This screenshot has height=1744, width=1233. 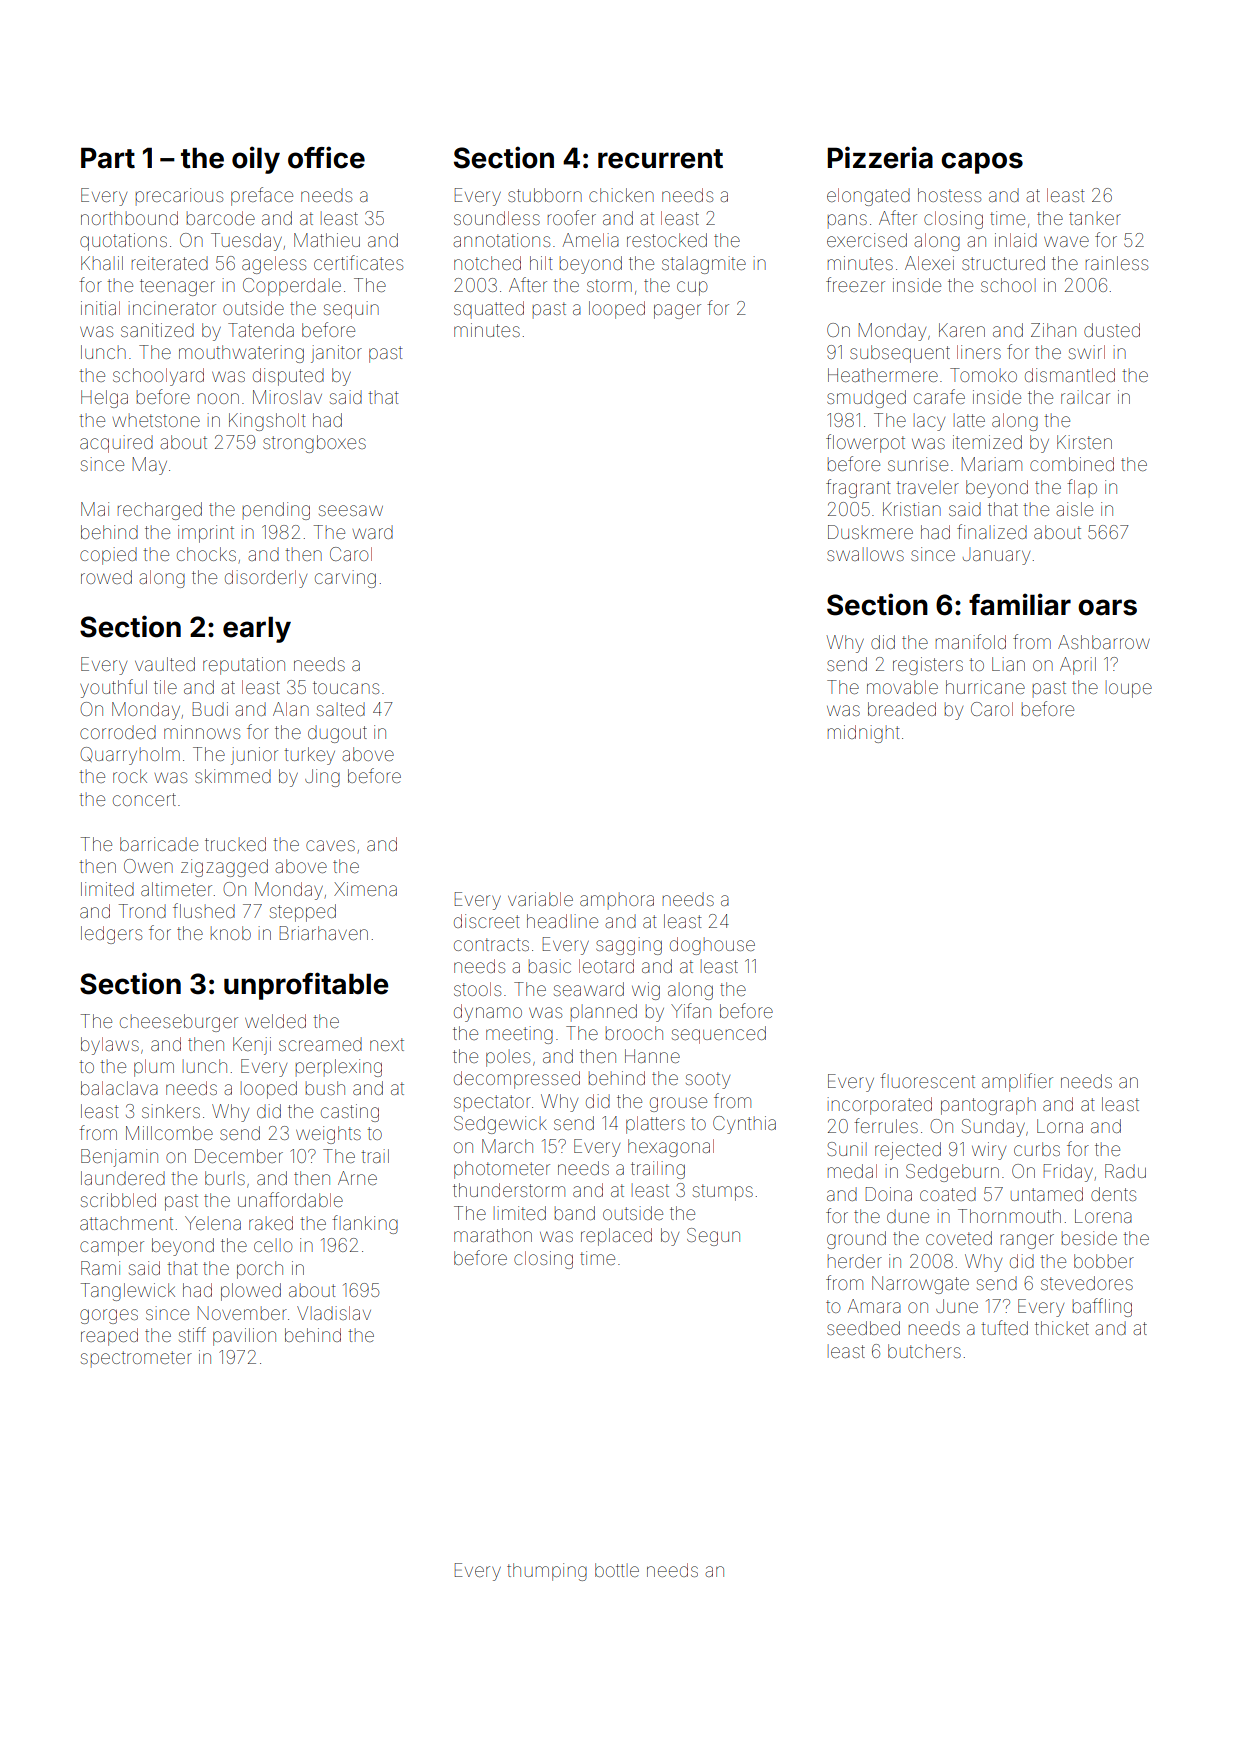 What do you see at coordinates (677, 311) in the screenshot?
I see `pager` at bounding box center [677, 311].
